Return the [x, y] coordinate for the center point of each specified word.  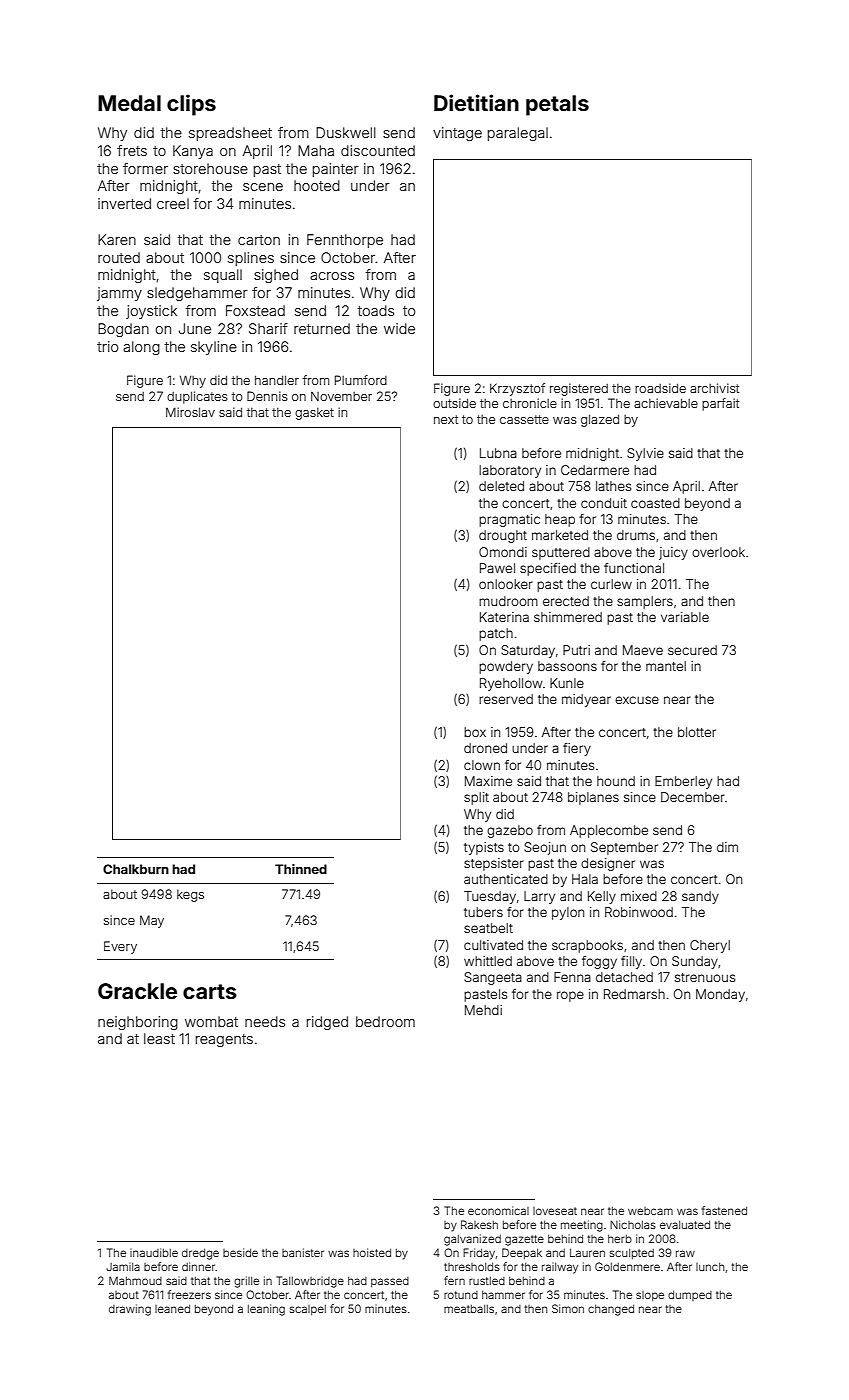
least [159, 1038]
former [145, 168]
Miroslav [190, 412]
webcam [650, 1211]
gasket [314, 414]
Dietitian [476, 102]
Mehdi [483, 1010]
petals [557, 105]
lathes [613, 486]
